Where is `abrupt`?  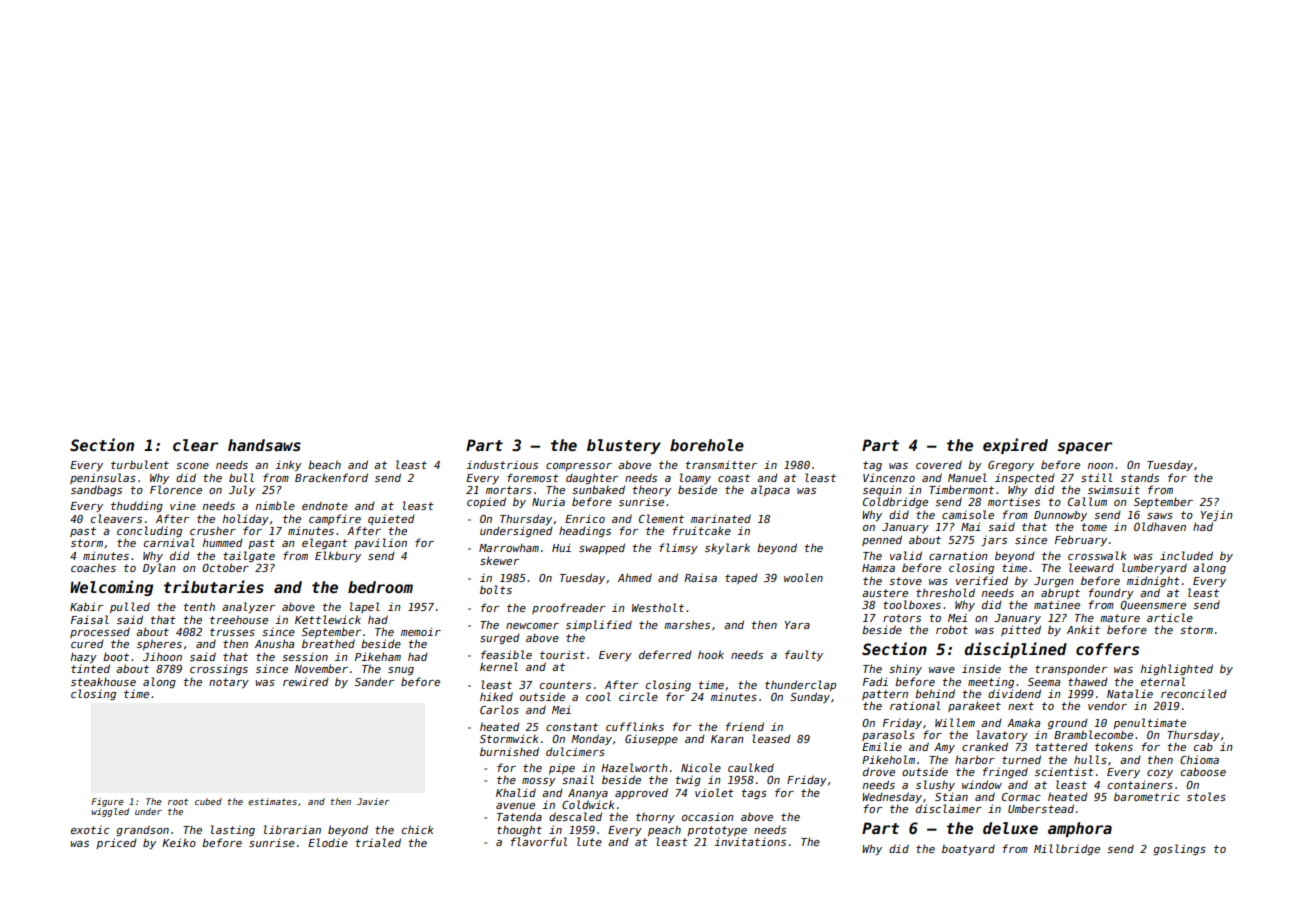
abrupt is located at coordinates (1060, 593).
